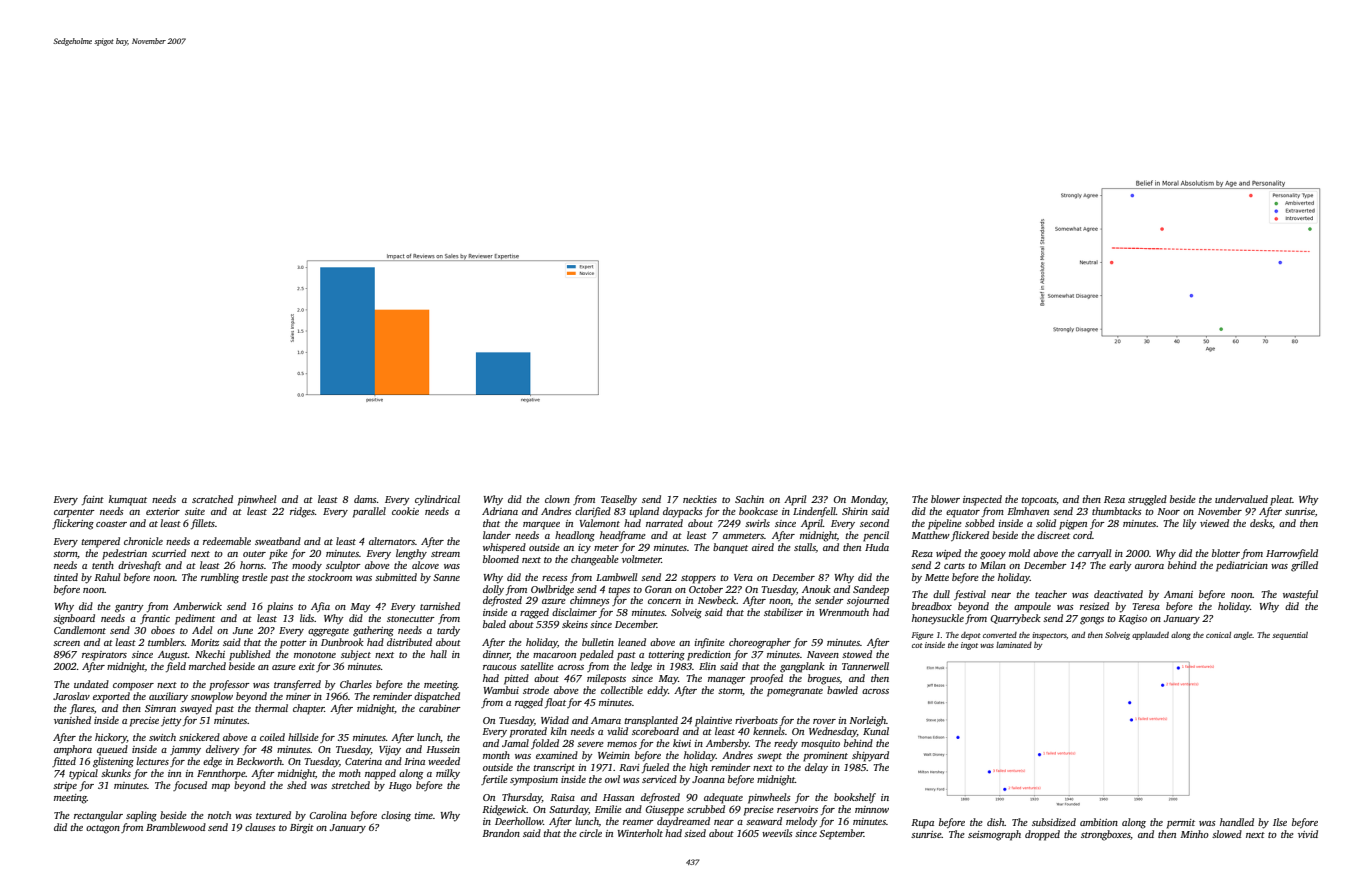  I want to click on clarified, so click(593, 512).
